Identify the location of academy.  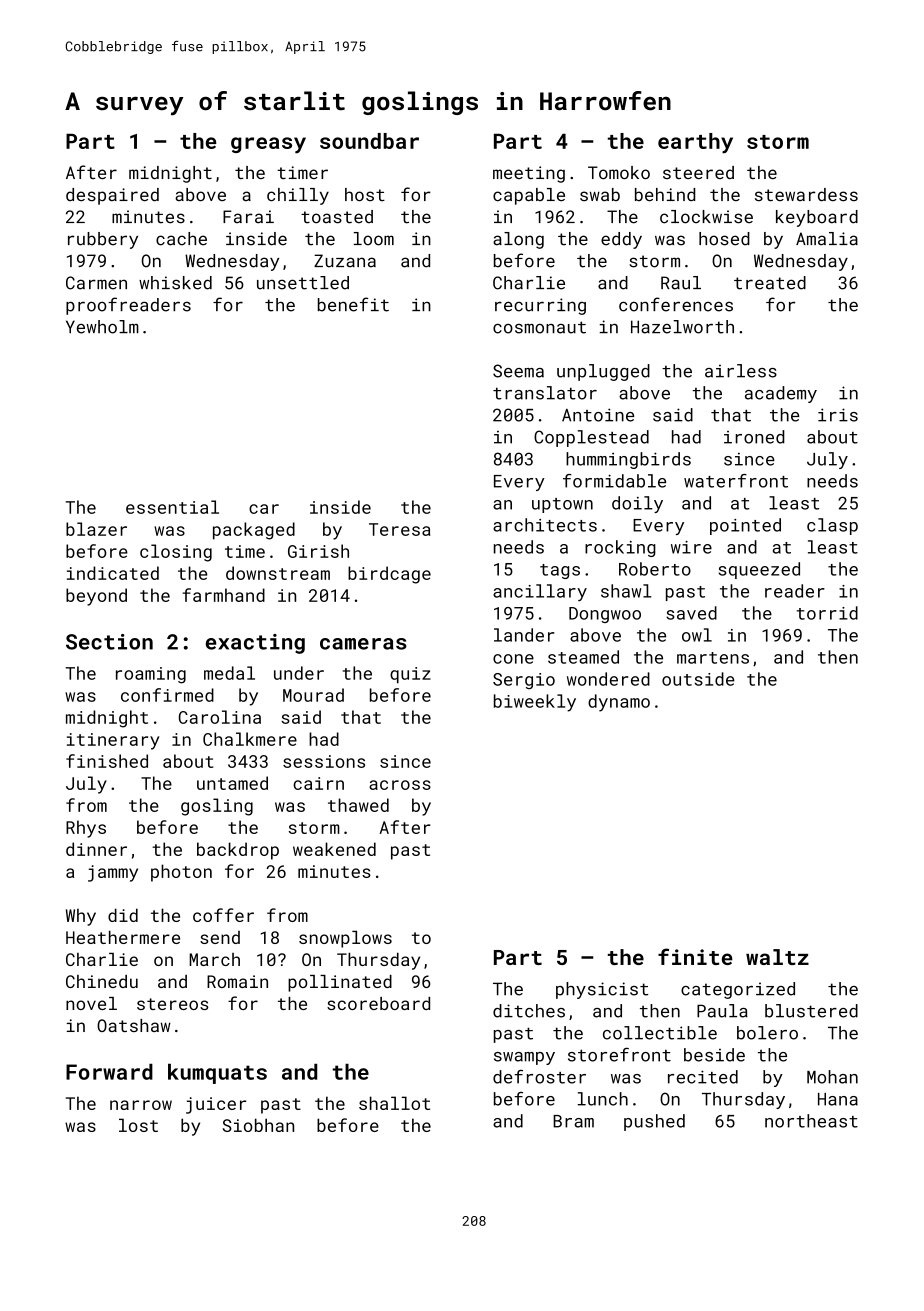
(781, 394).
